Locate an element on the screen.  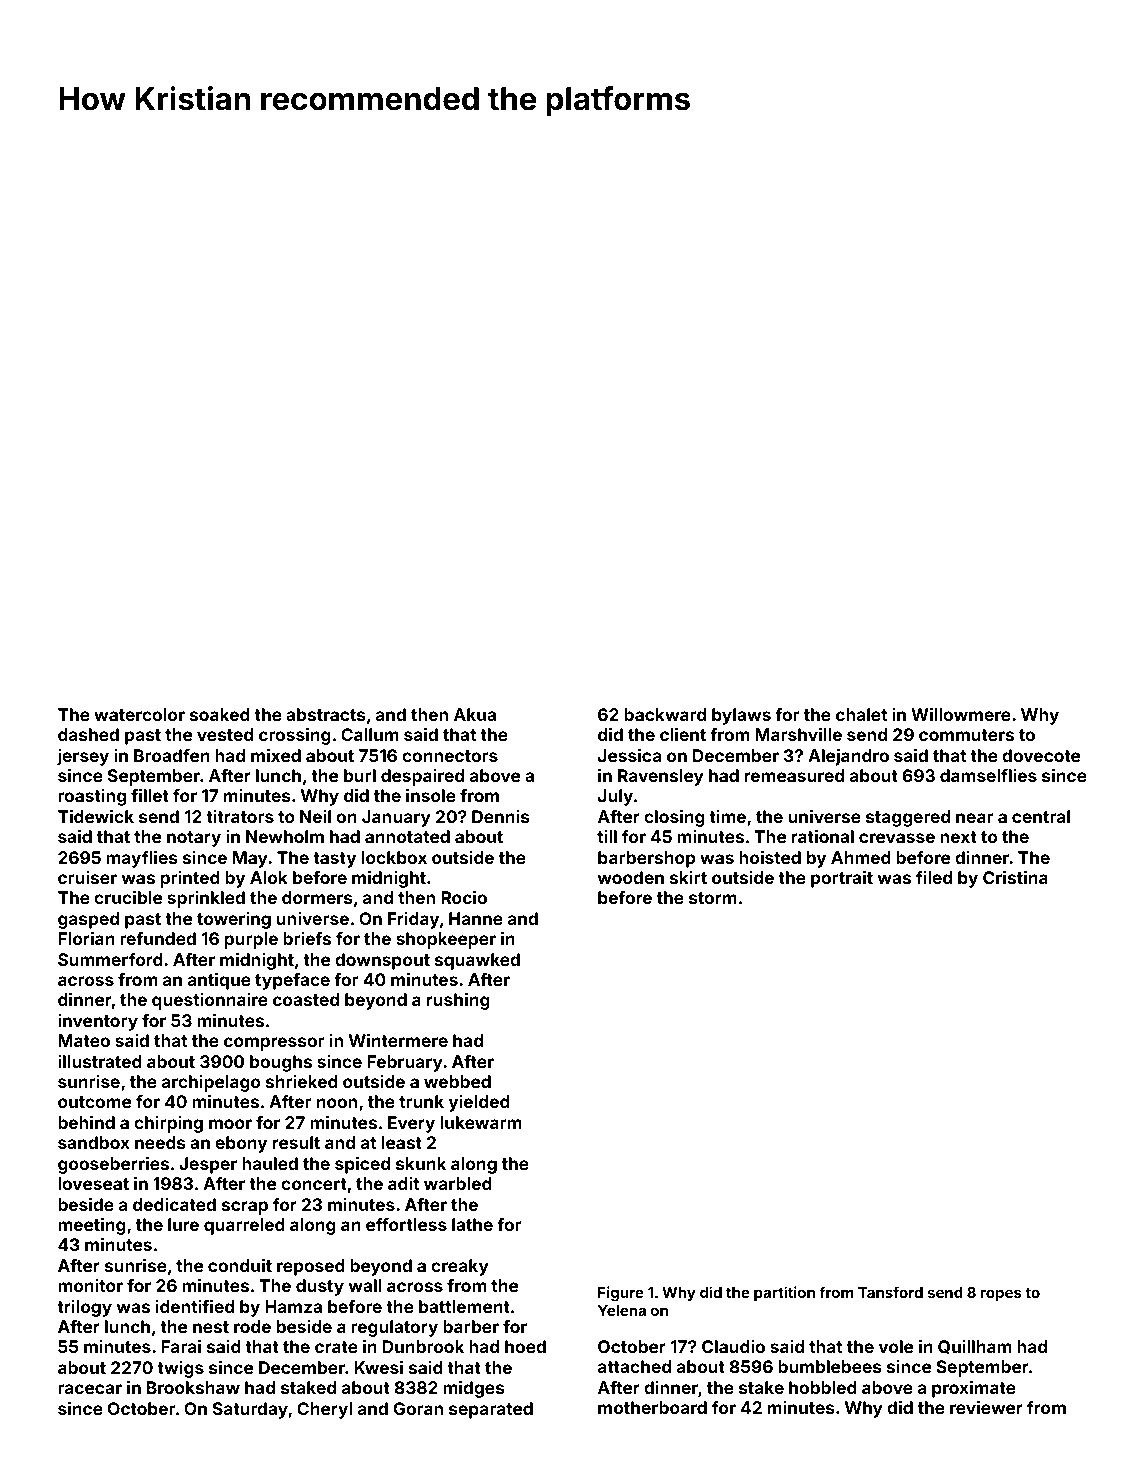
motherboard is located at coordinates (652, 1407).
